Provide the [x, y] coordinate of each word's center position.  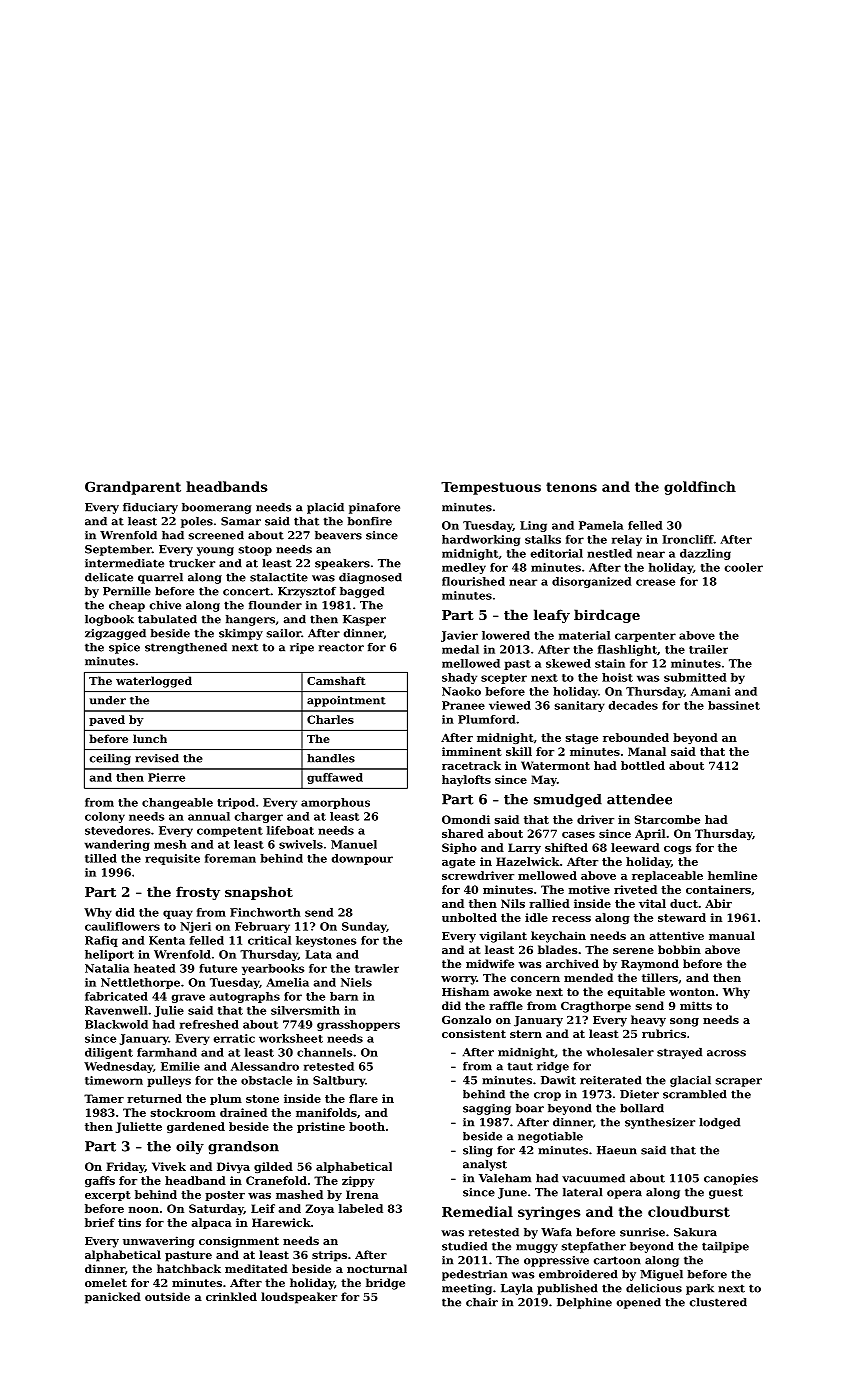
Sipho [459, 848]
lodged [719, 1123]
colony [105, 817]
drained [243, 1112]
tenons [571, 487]
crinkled [231, 1296]
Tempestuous [491, 488]
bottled [643, 765]
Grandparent [133, 488]
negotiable [550, 1137]
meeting [467, 1289]
